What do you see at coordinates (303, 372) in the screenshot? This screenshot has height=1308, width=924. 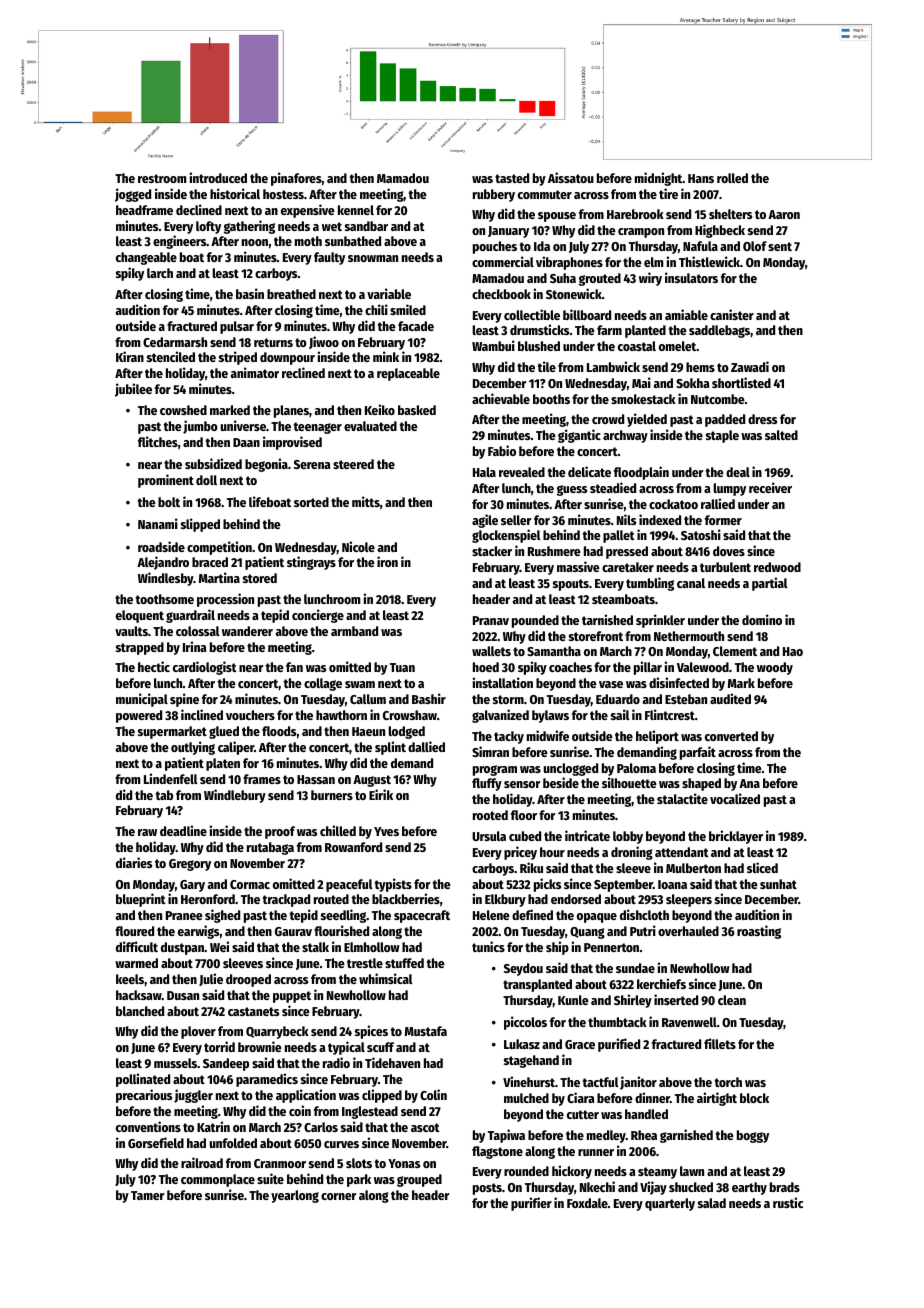 I see `reclined` at bounding box center [303, 372].
